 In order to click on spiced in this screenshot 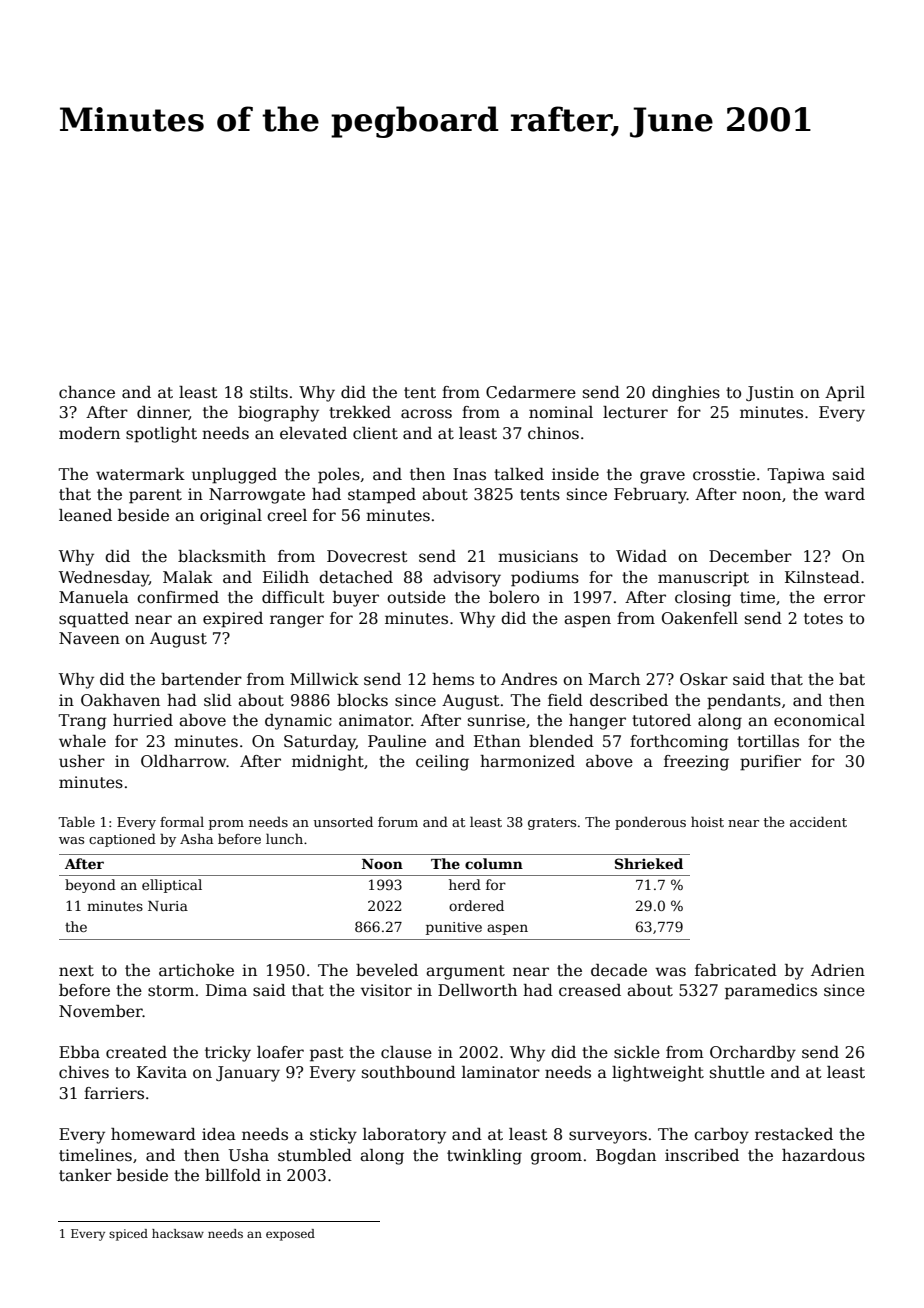, I will do `click(128, 1235)`.
